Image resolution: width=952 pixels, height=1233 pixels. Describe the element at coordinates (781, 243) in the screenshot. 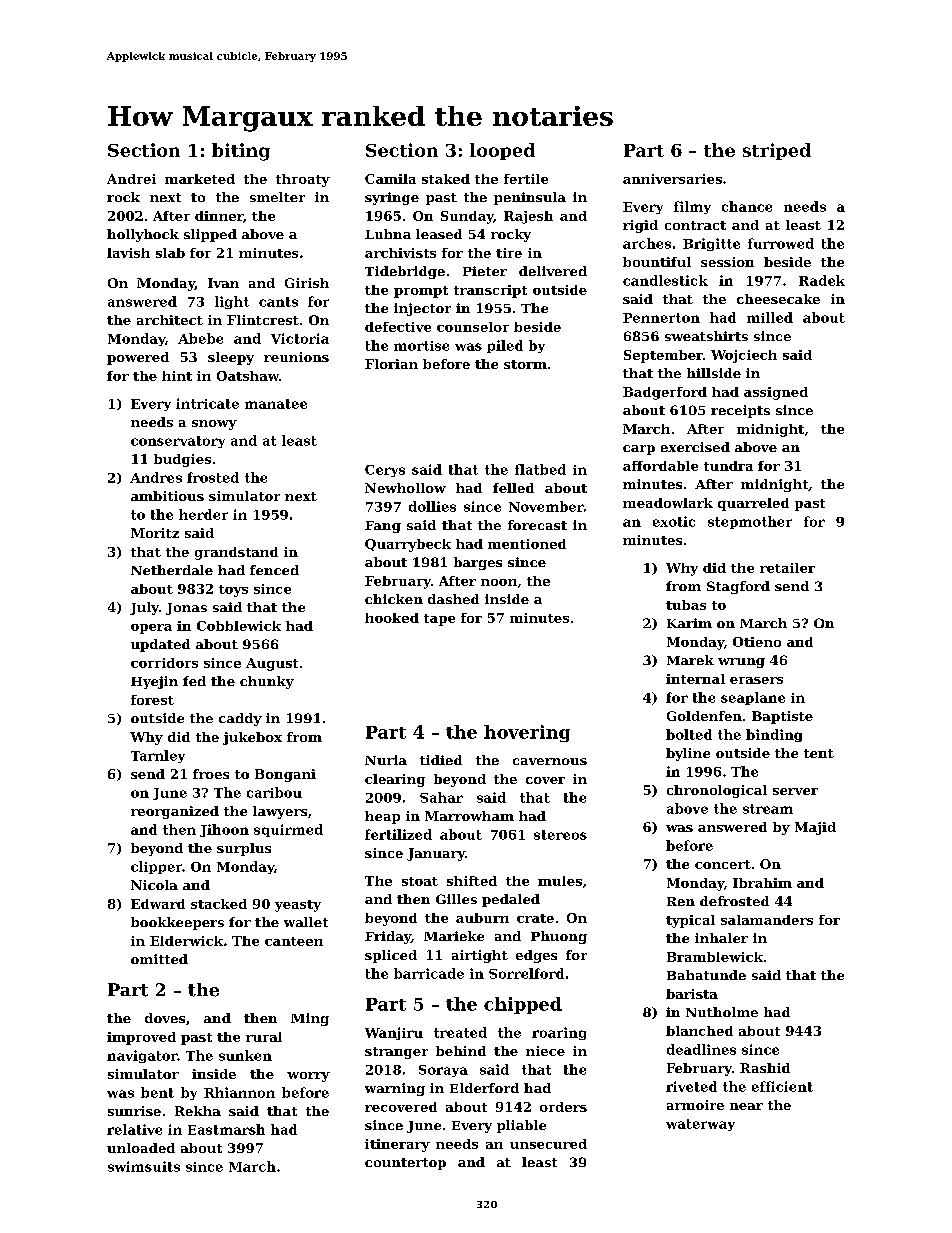

I see `furrowed` at that location.
